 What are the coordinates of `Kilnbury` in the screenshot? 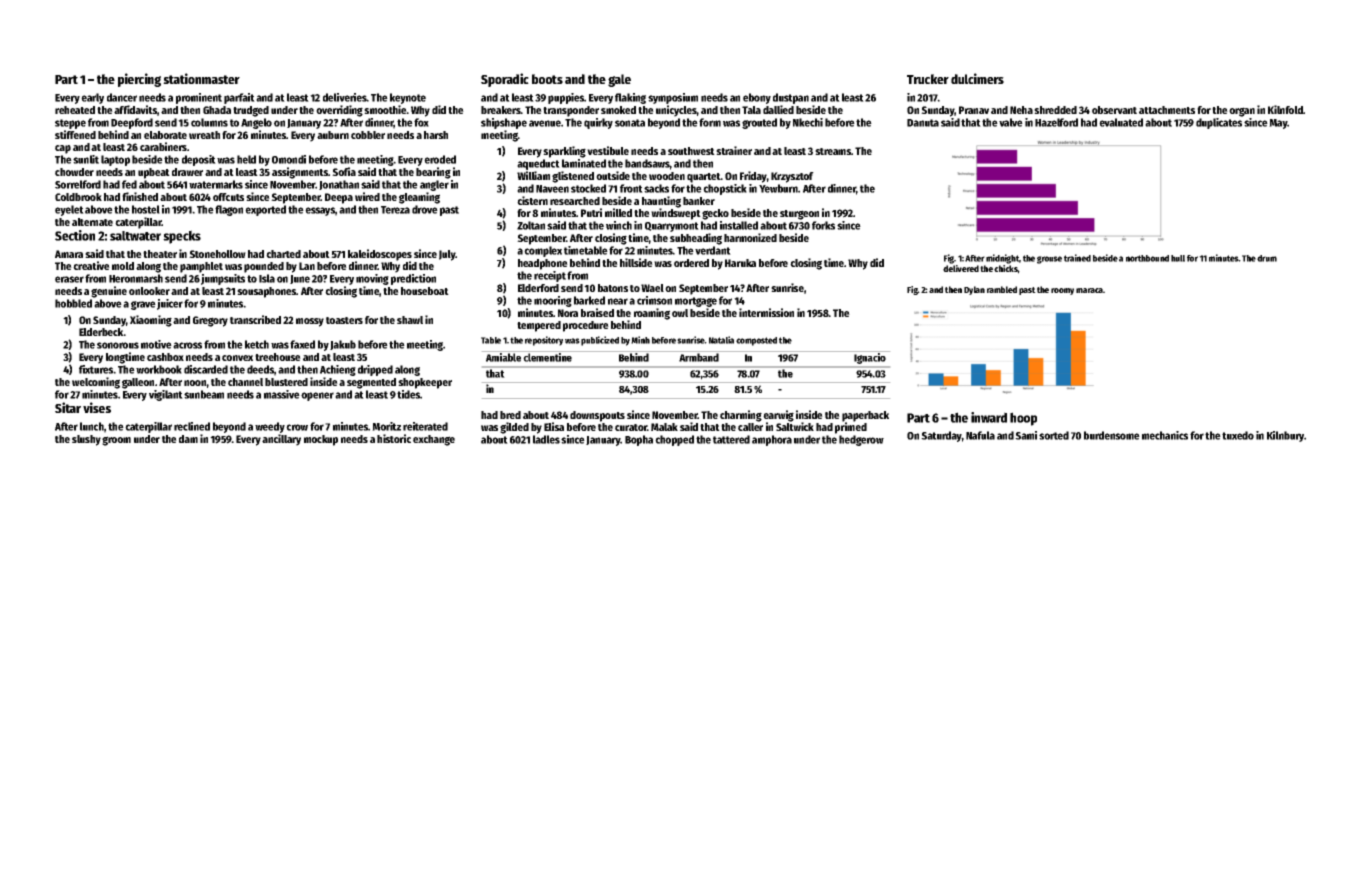 It's located at (1286, 436).
